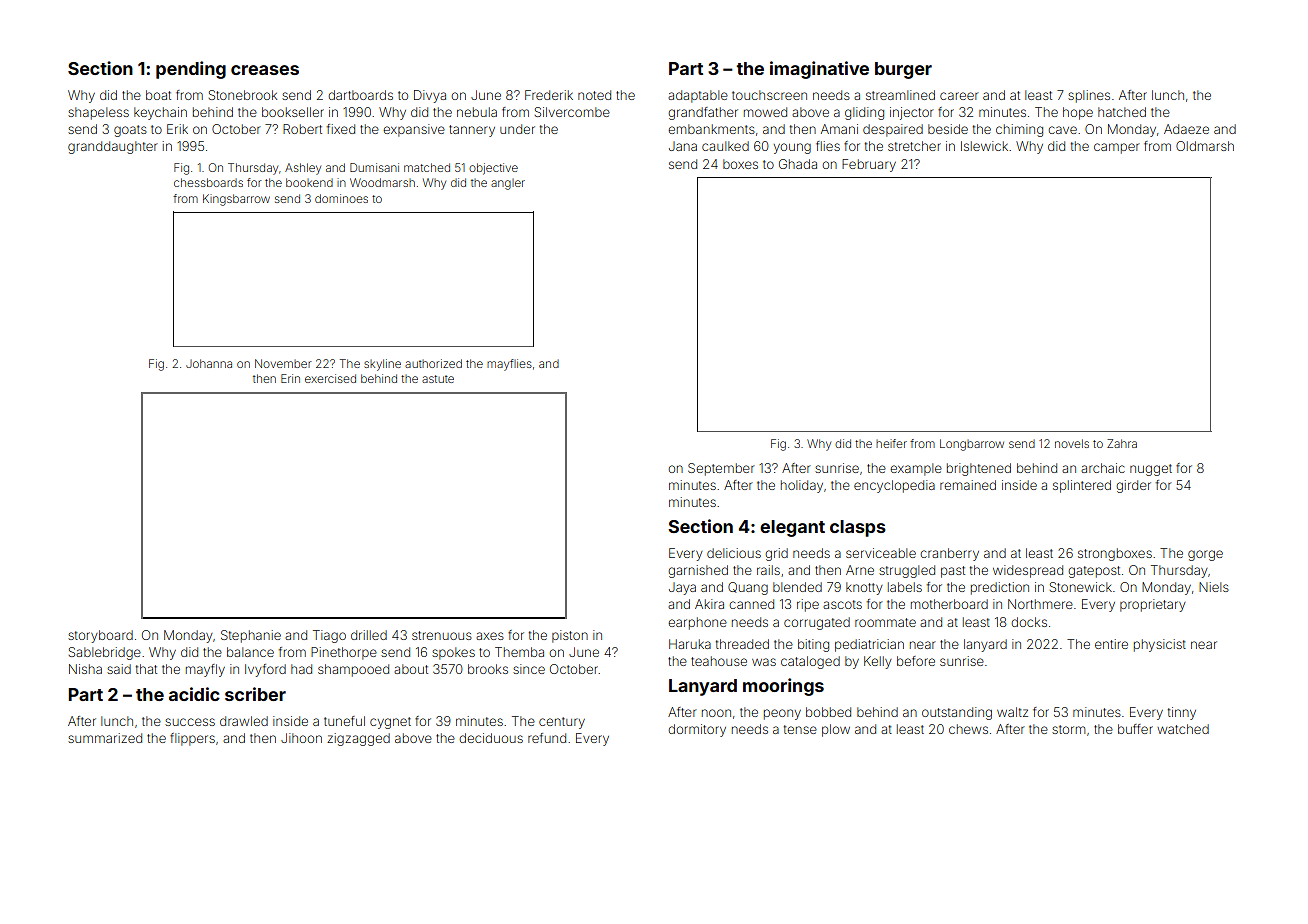  What do you see at coordinates (697, 730) in the screenshot?
I see `dormitory` at bounding box center [697, 730].
